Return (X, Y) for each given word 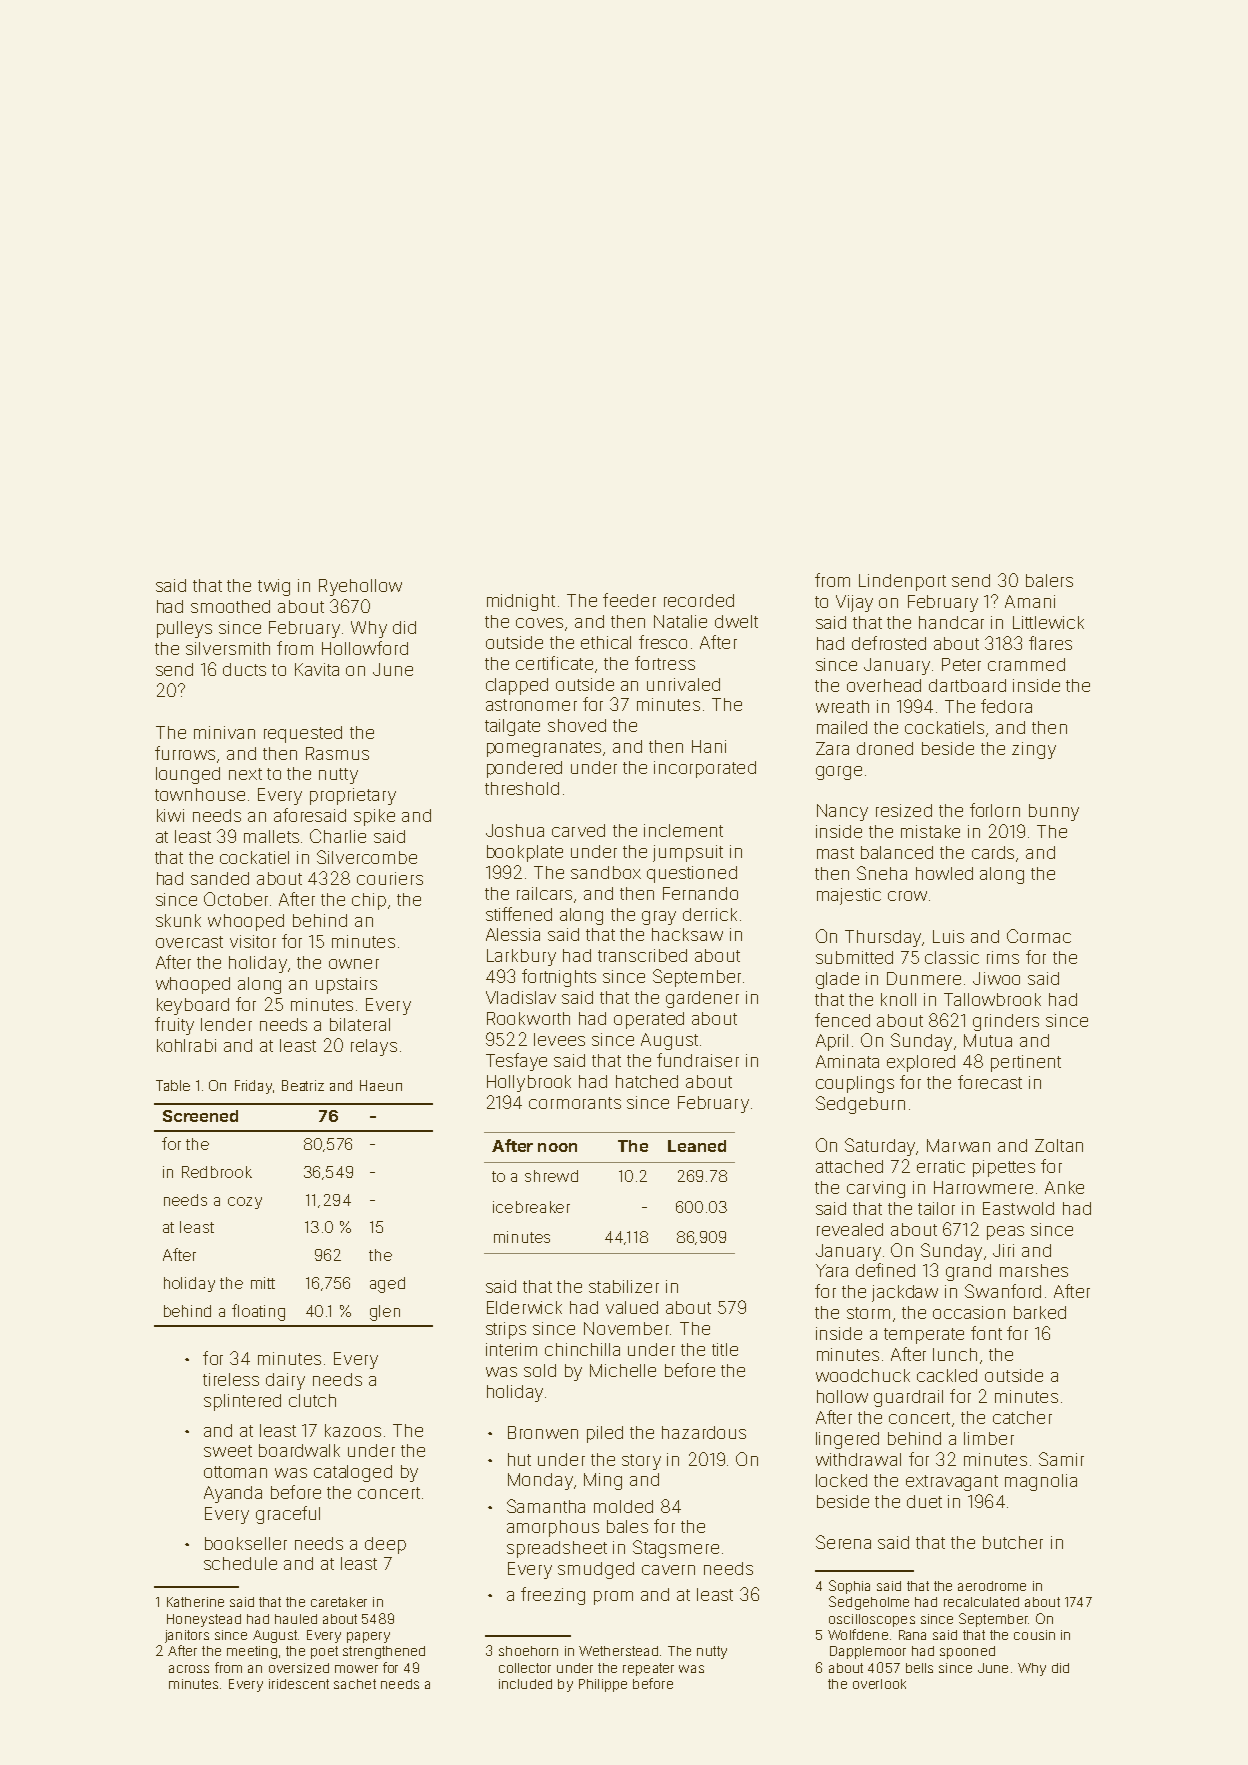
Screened (200, 1116)
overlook (879, 1684)
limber (989, 1438)
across (189, 1669)
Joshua (515, 830)
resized (904, 810)
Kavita (317, 669)
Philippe (603, 1685)
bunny (1054, 812)
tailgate (512, 727)
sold (540, 1370)
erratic (941, 1166)
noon (557, 1147)
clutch (312, 1400)
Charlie (338, 836)
